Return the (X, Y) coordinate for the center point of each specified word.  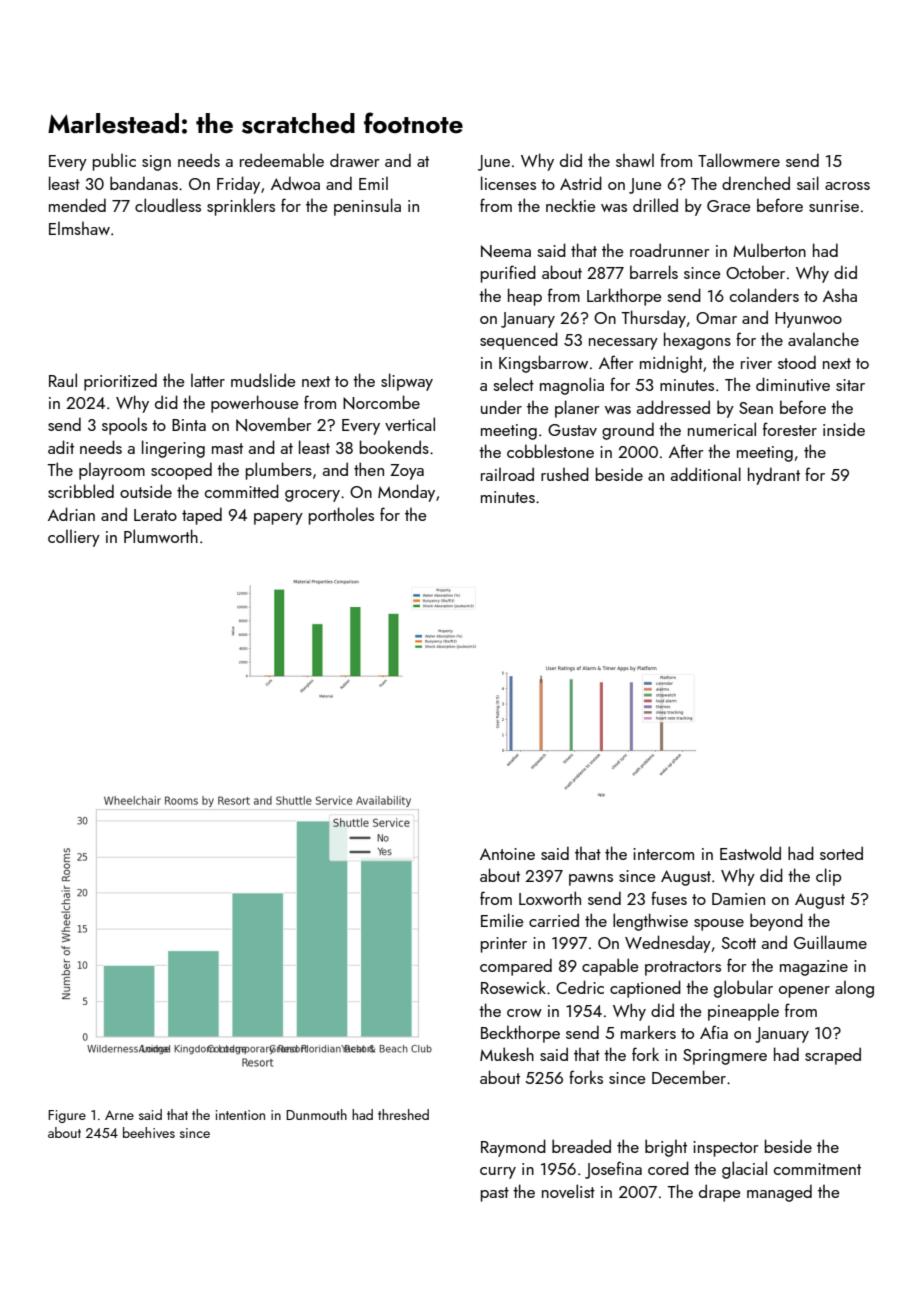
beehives (149, 1132)
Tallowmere (739, 160)
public (114, 162)
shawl (635, 160)
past (495, 1194)
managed (779, 1193)
